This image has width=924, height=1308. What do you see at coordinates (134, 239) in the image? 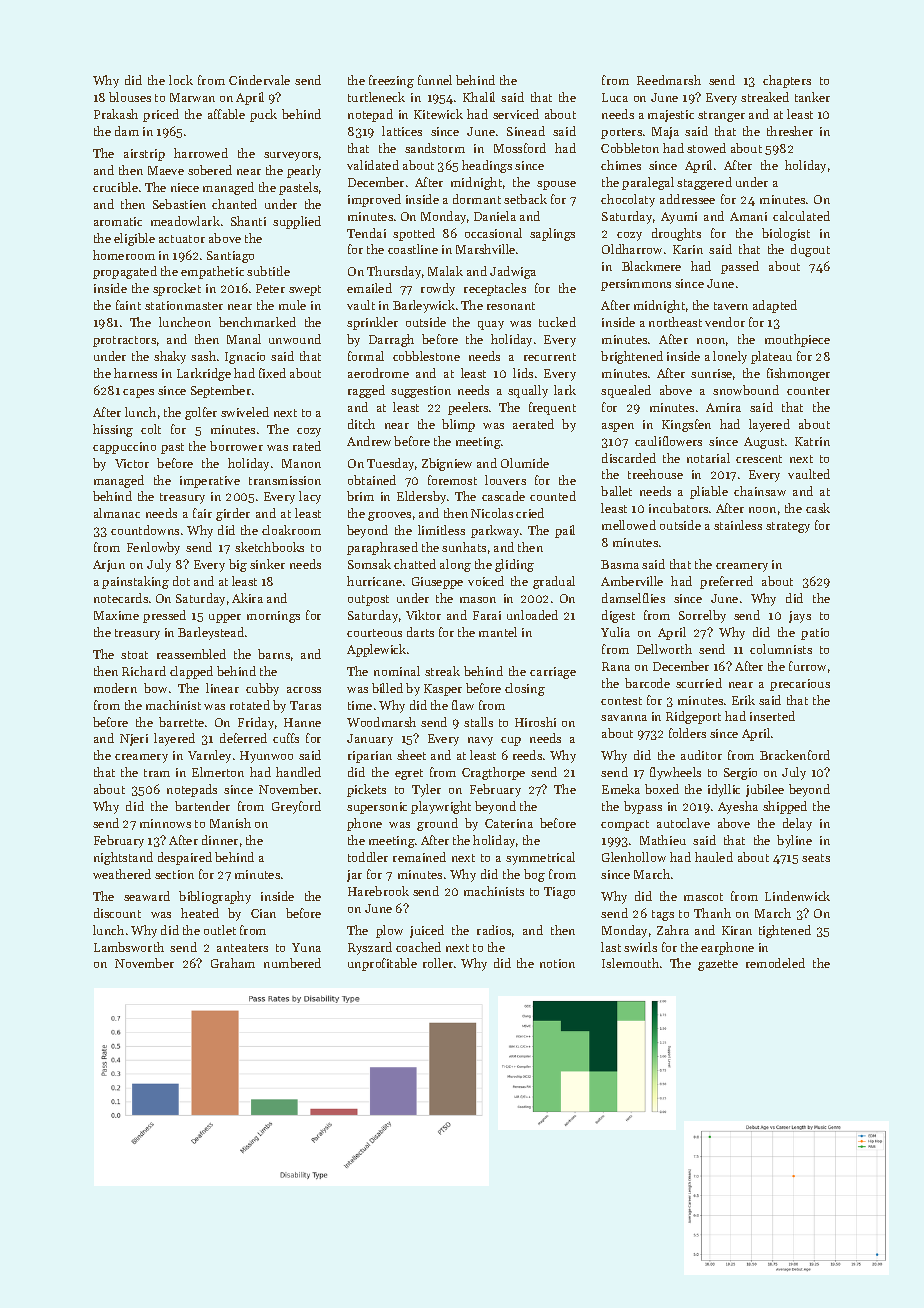
I see `eligible` at bounding box center [134, 239].
